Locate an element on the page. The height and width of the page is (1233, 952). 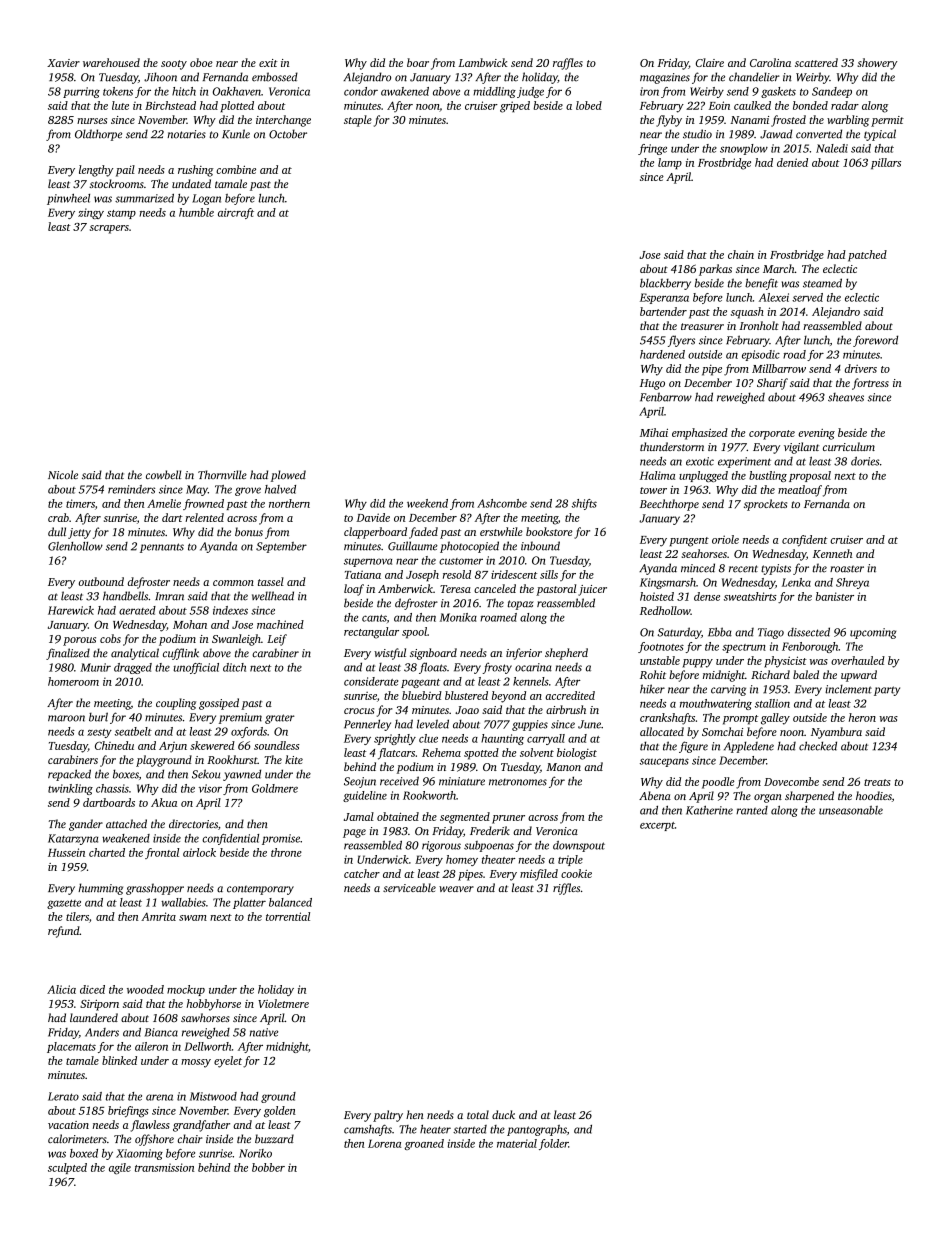
griped is located at coordinates (515, 107).
